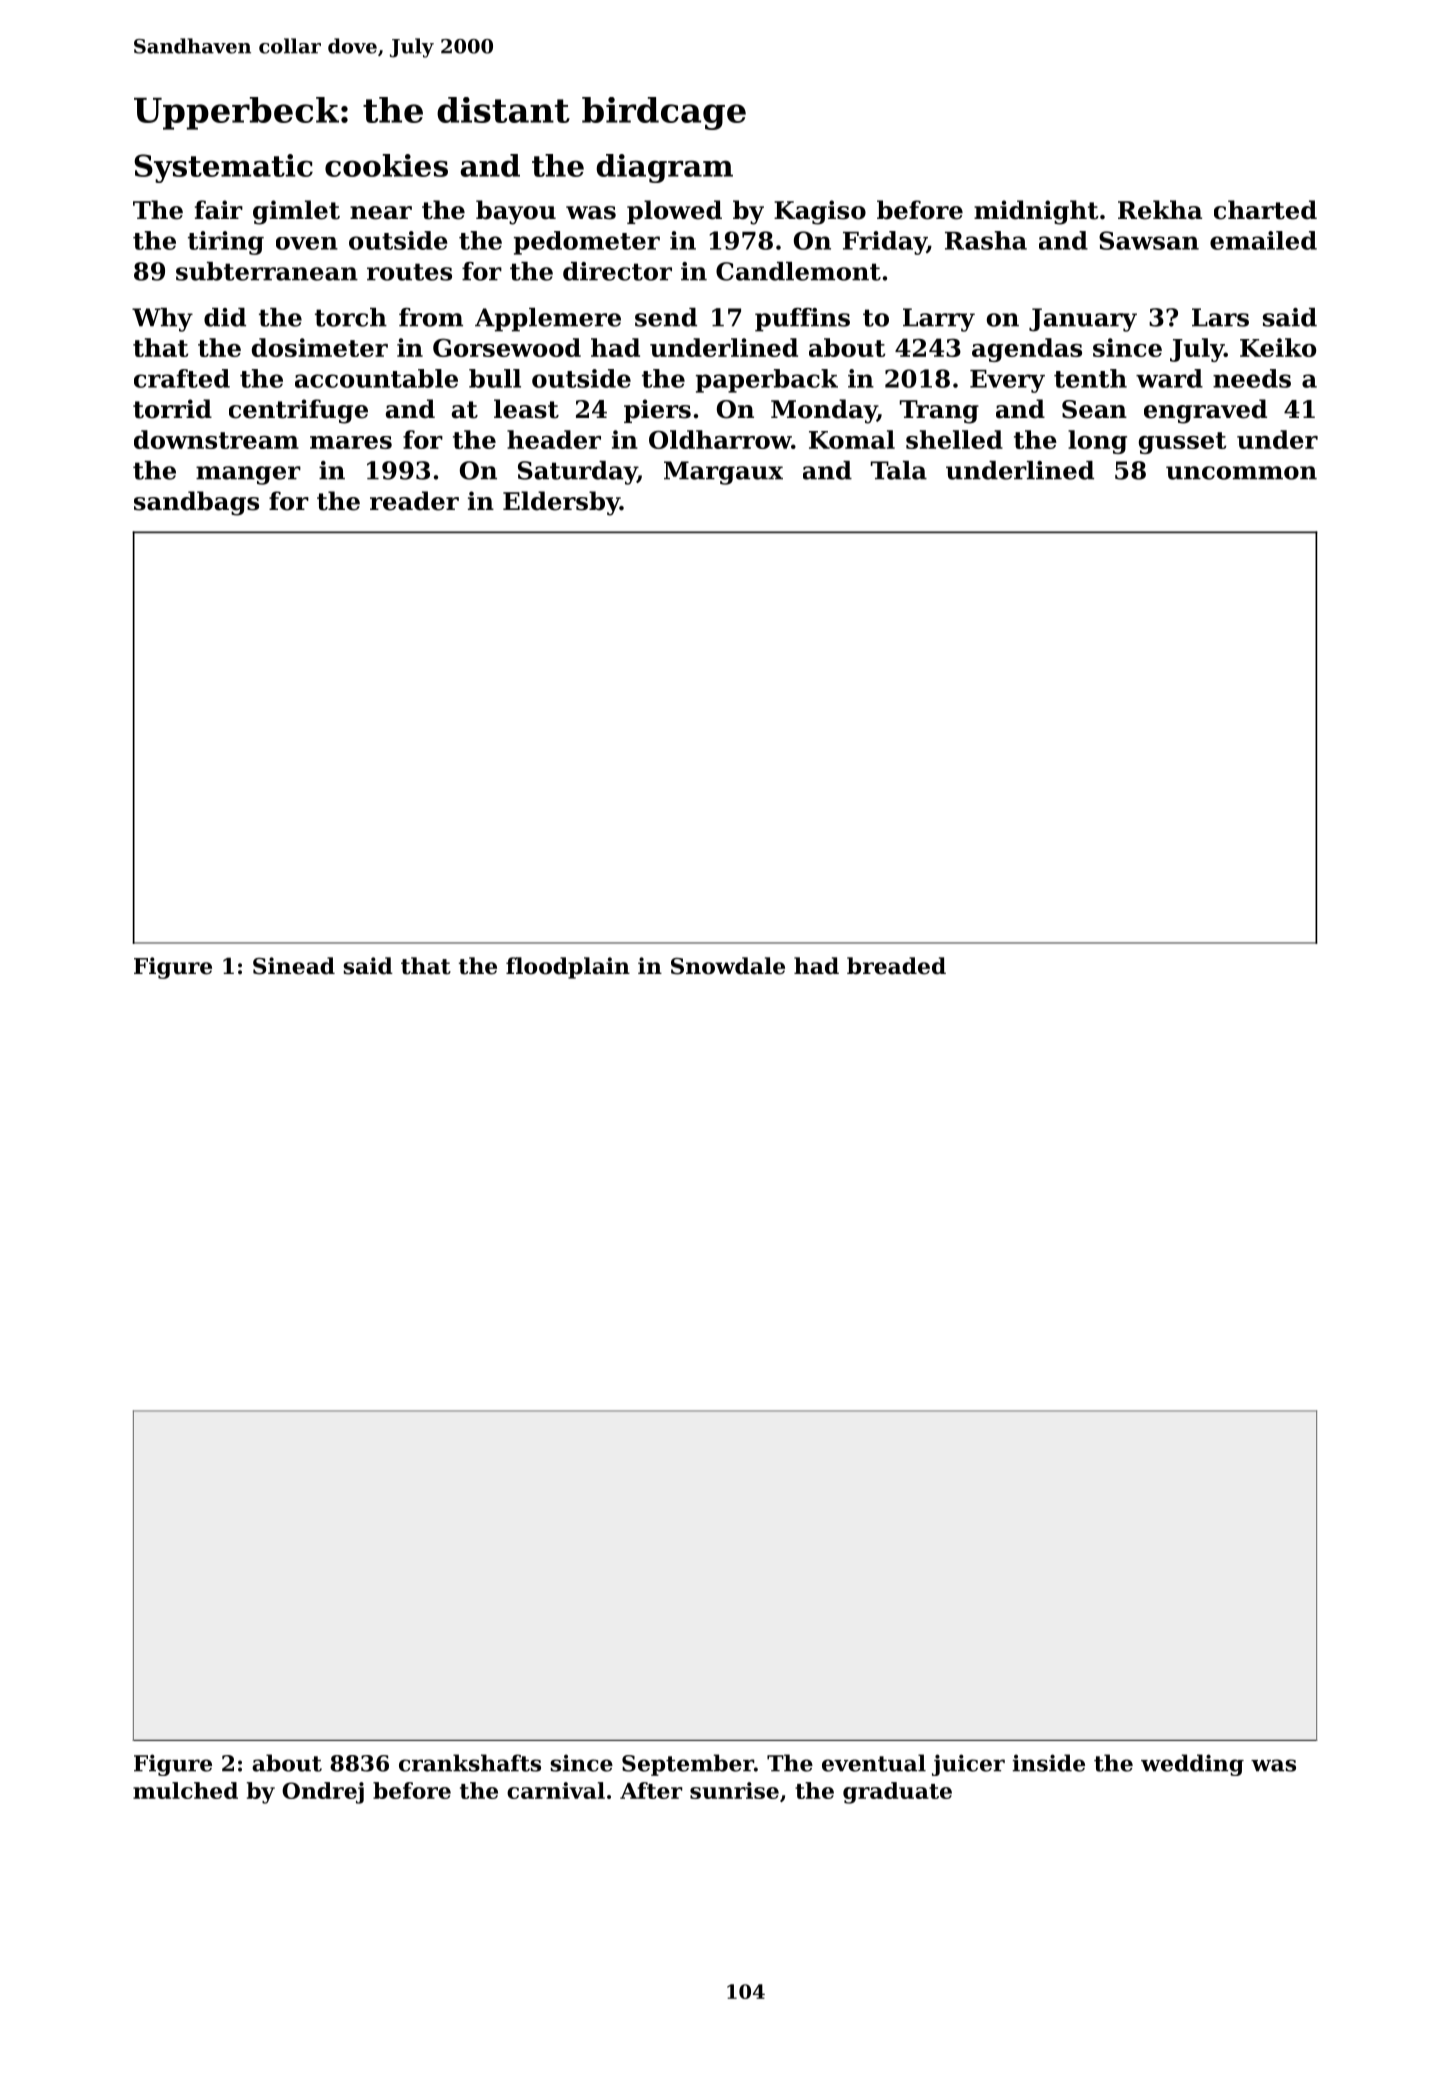  Describe the element at coordinates (294, 966) in the screenshot. I see `Sinead` at that location.
